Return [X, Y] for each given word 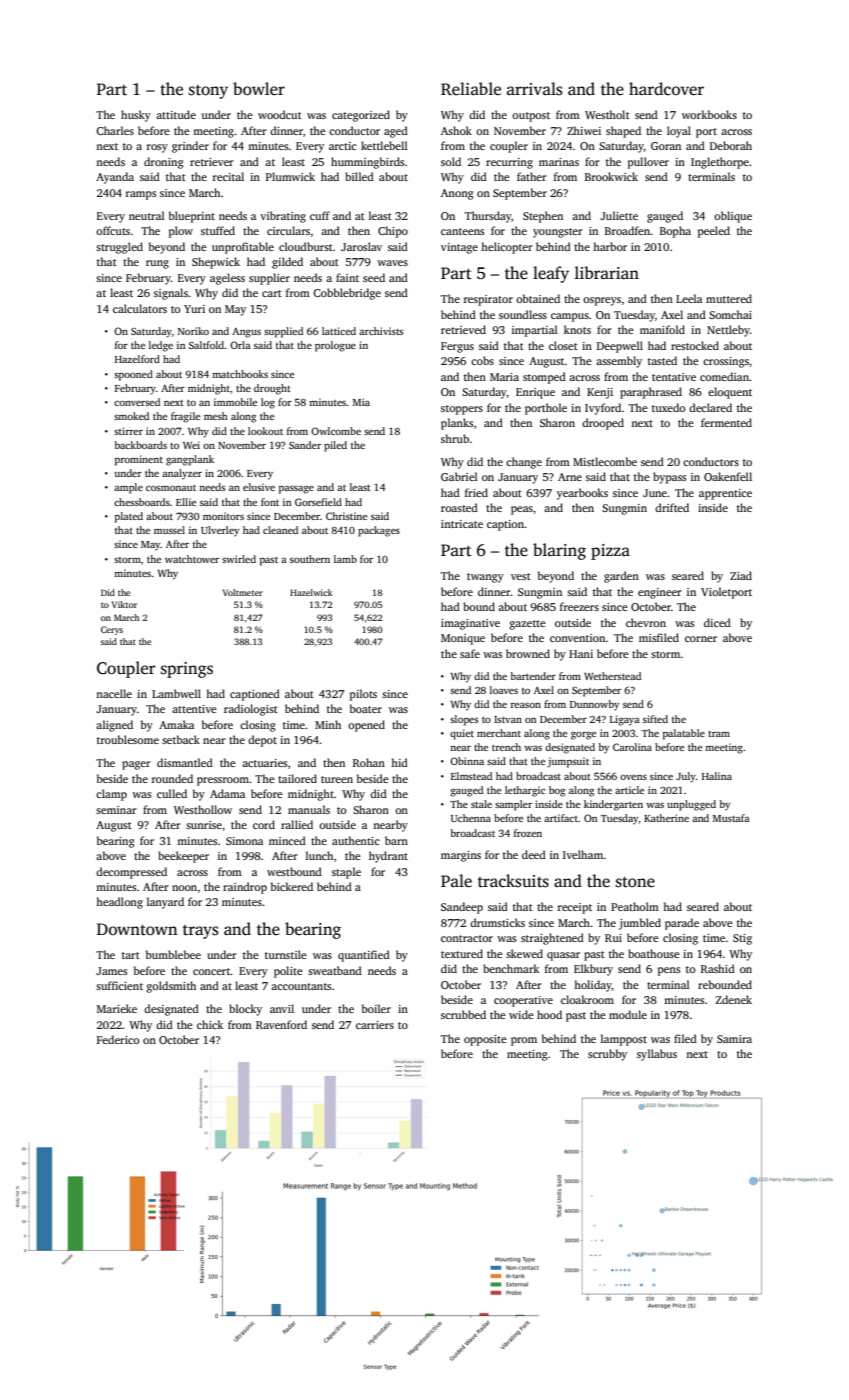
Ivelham [583, 854]
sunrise [204, 825]
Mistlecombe [605, 461]
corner [701, 639]
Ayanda [115, 178]
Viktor [124, 604]
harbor [610, 246]
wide [521, 1014]
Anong [457, 194]
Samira [734, 1039]
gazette [527, 625]
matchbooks [240, 374]
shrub [455, 438]
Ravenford [281, 1024]
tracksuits [513, 881]
